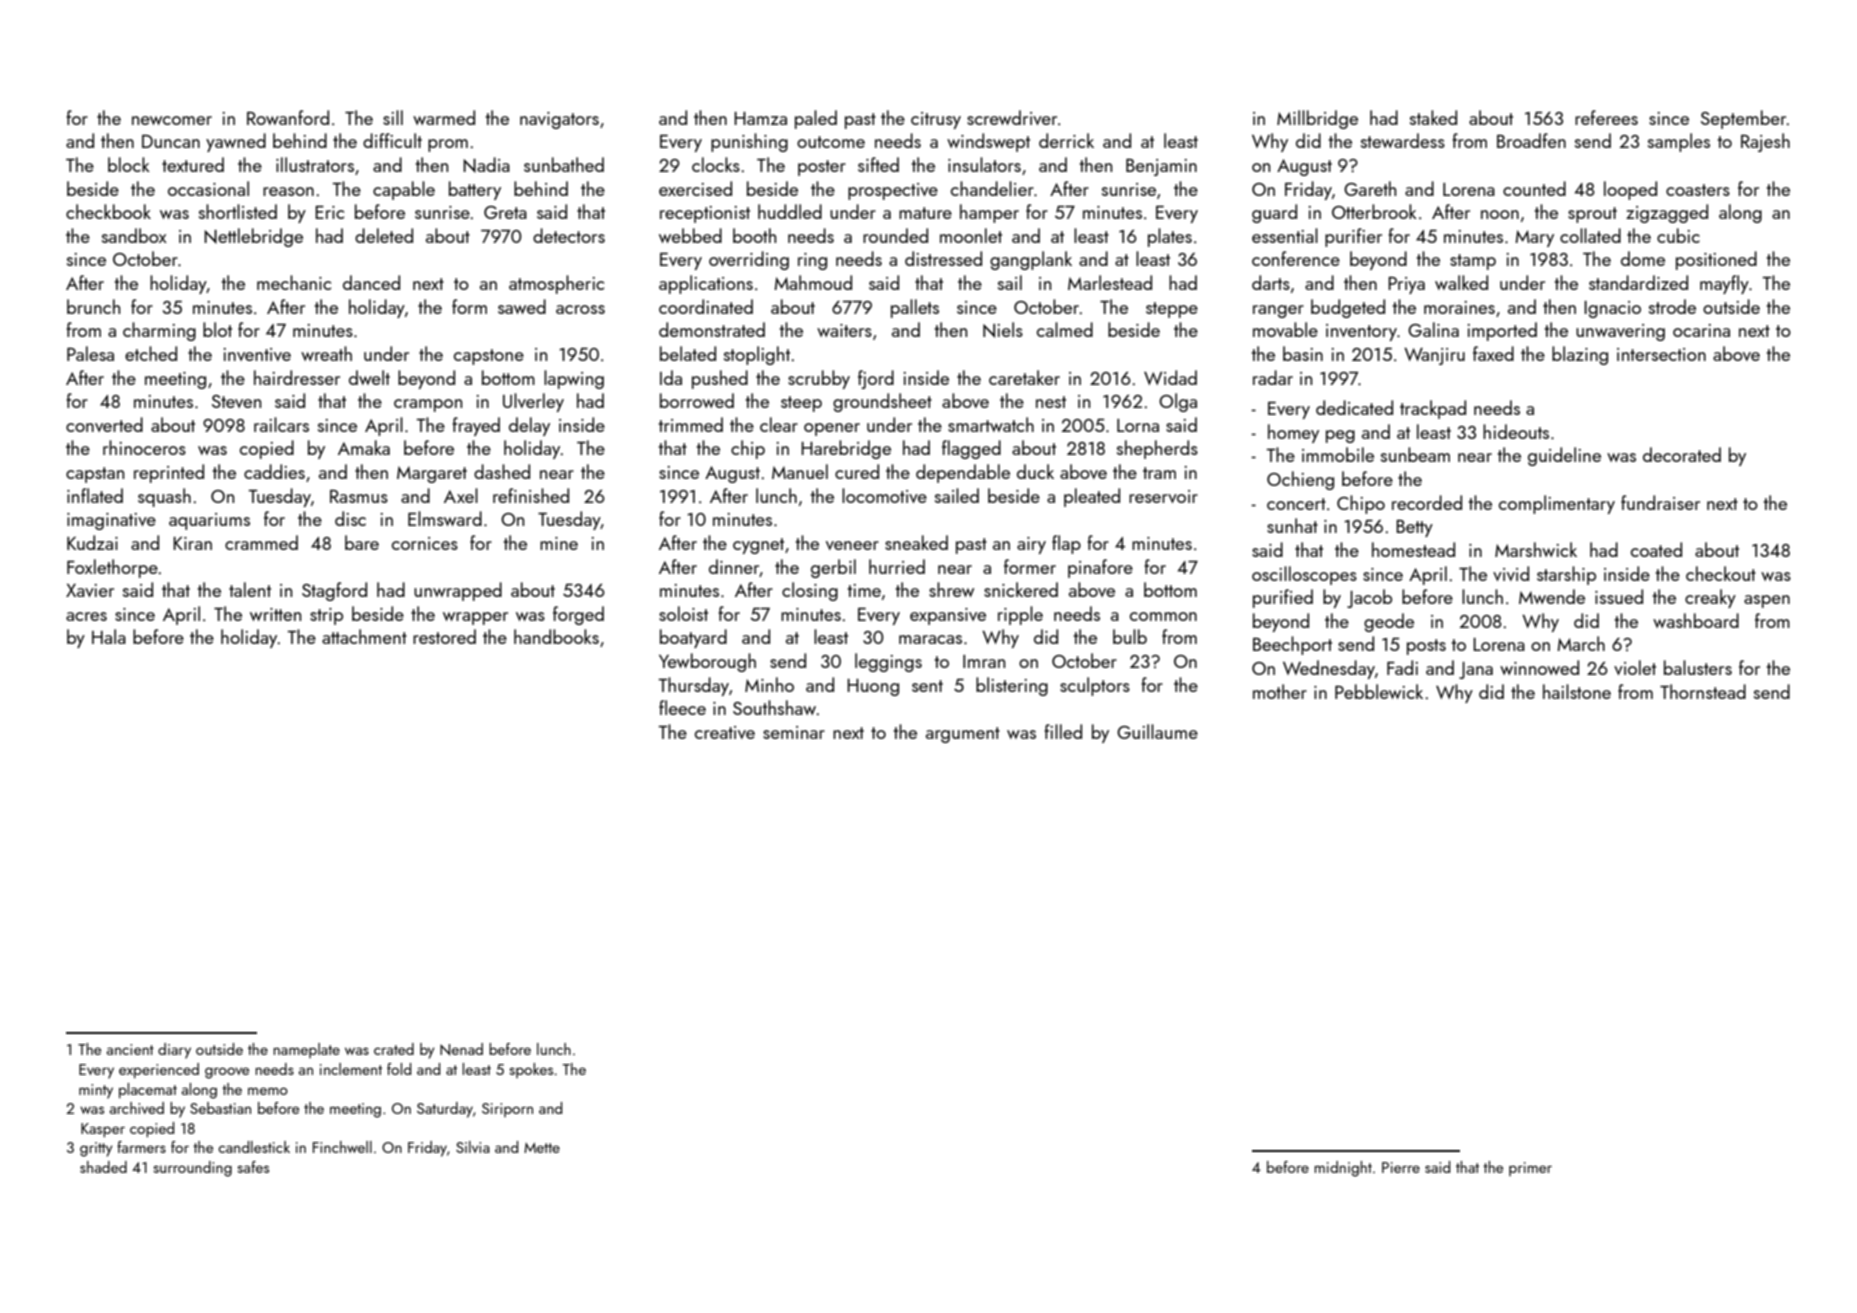  What do you see at coordinates (936, 120) in the document?
I see `citrusy` at bounding box center [936, 120].
